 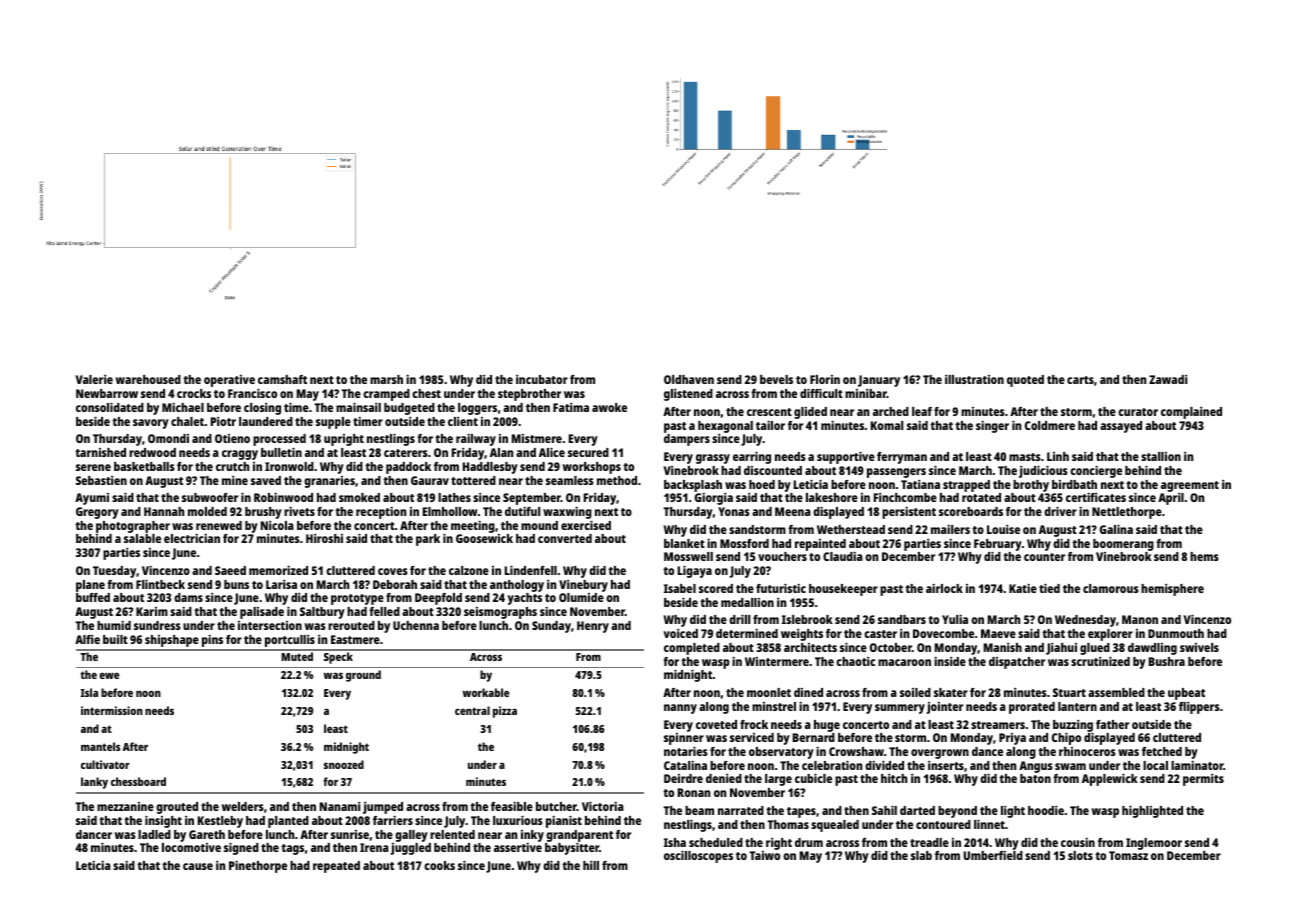 What do you see at coordinates (336, 867) in the screenshot?
I see `repeated` at bounding box center [336, 867].
